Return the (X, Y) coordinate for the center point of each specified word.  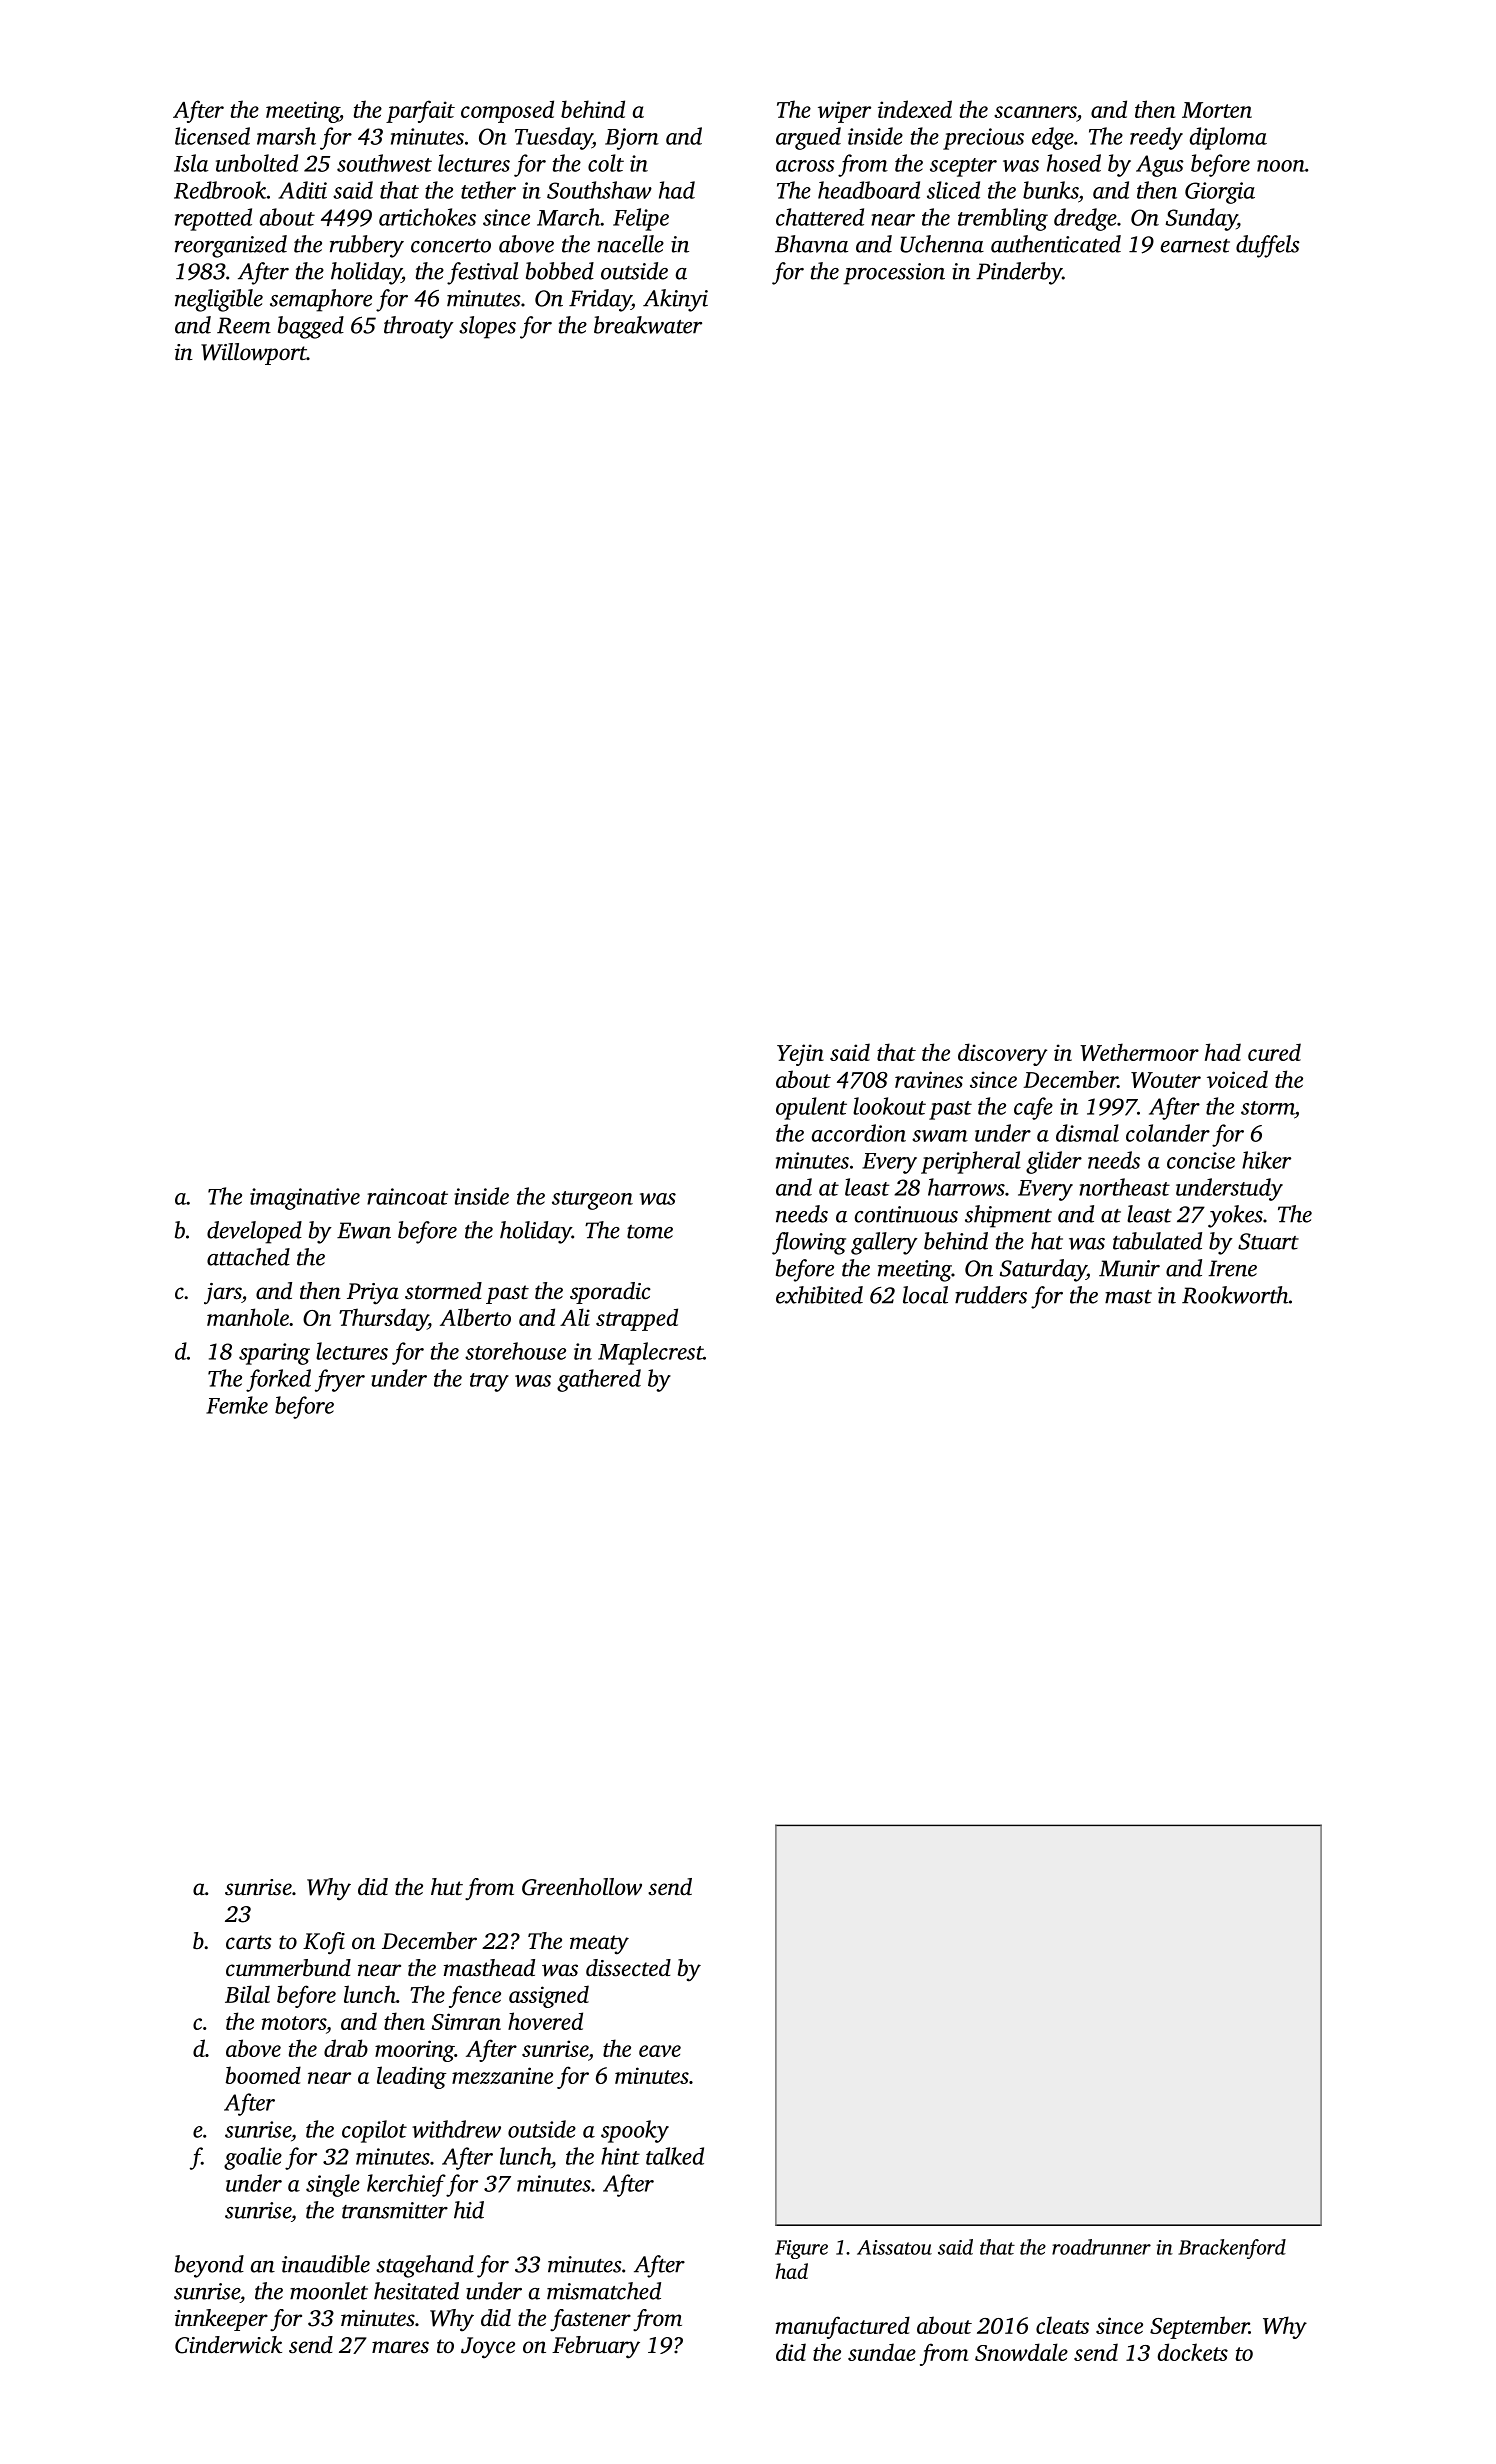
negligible (219, 300)
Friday (600, 300)
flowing (809, 1243)
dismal (1087, 1133)
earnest (1195, 246)
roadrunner (1101, 2247)
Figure (801, 2249)
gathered (599, 1380)
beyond (209, 2266)
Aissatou (894, 2247)
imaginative (305, 1199)
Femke (237, 1405)
